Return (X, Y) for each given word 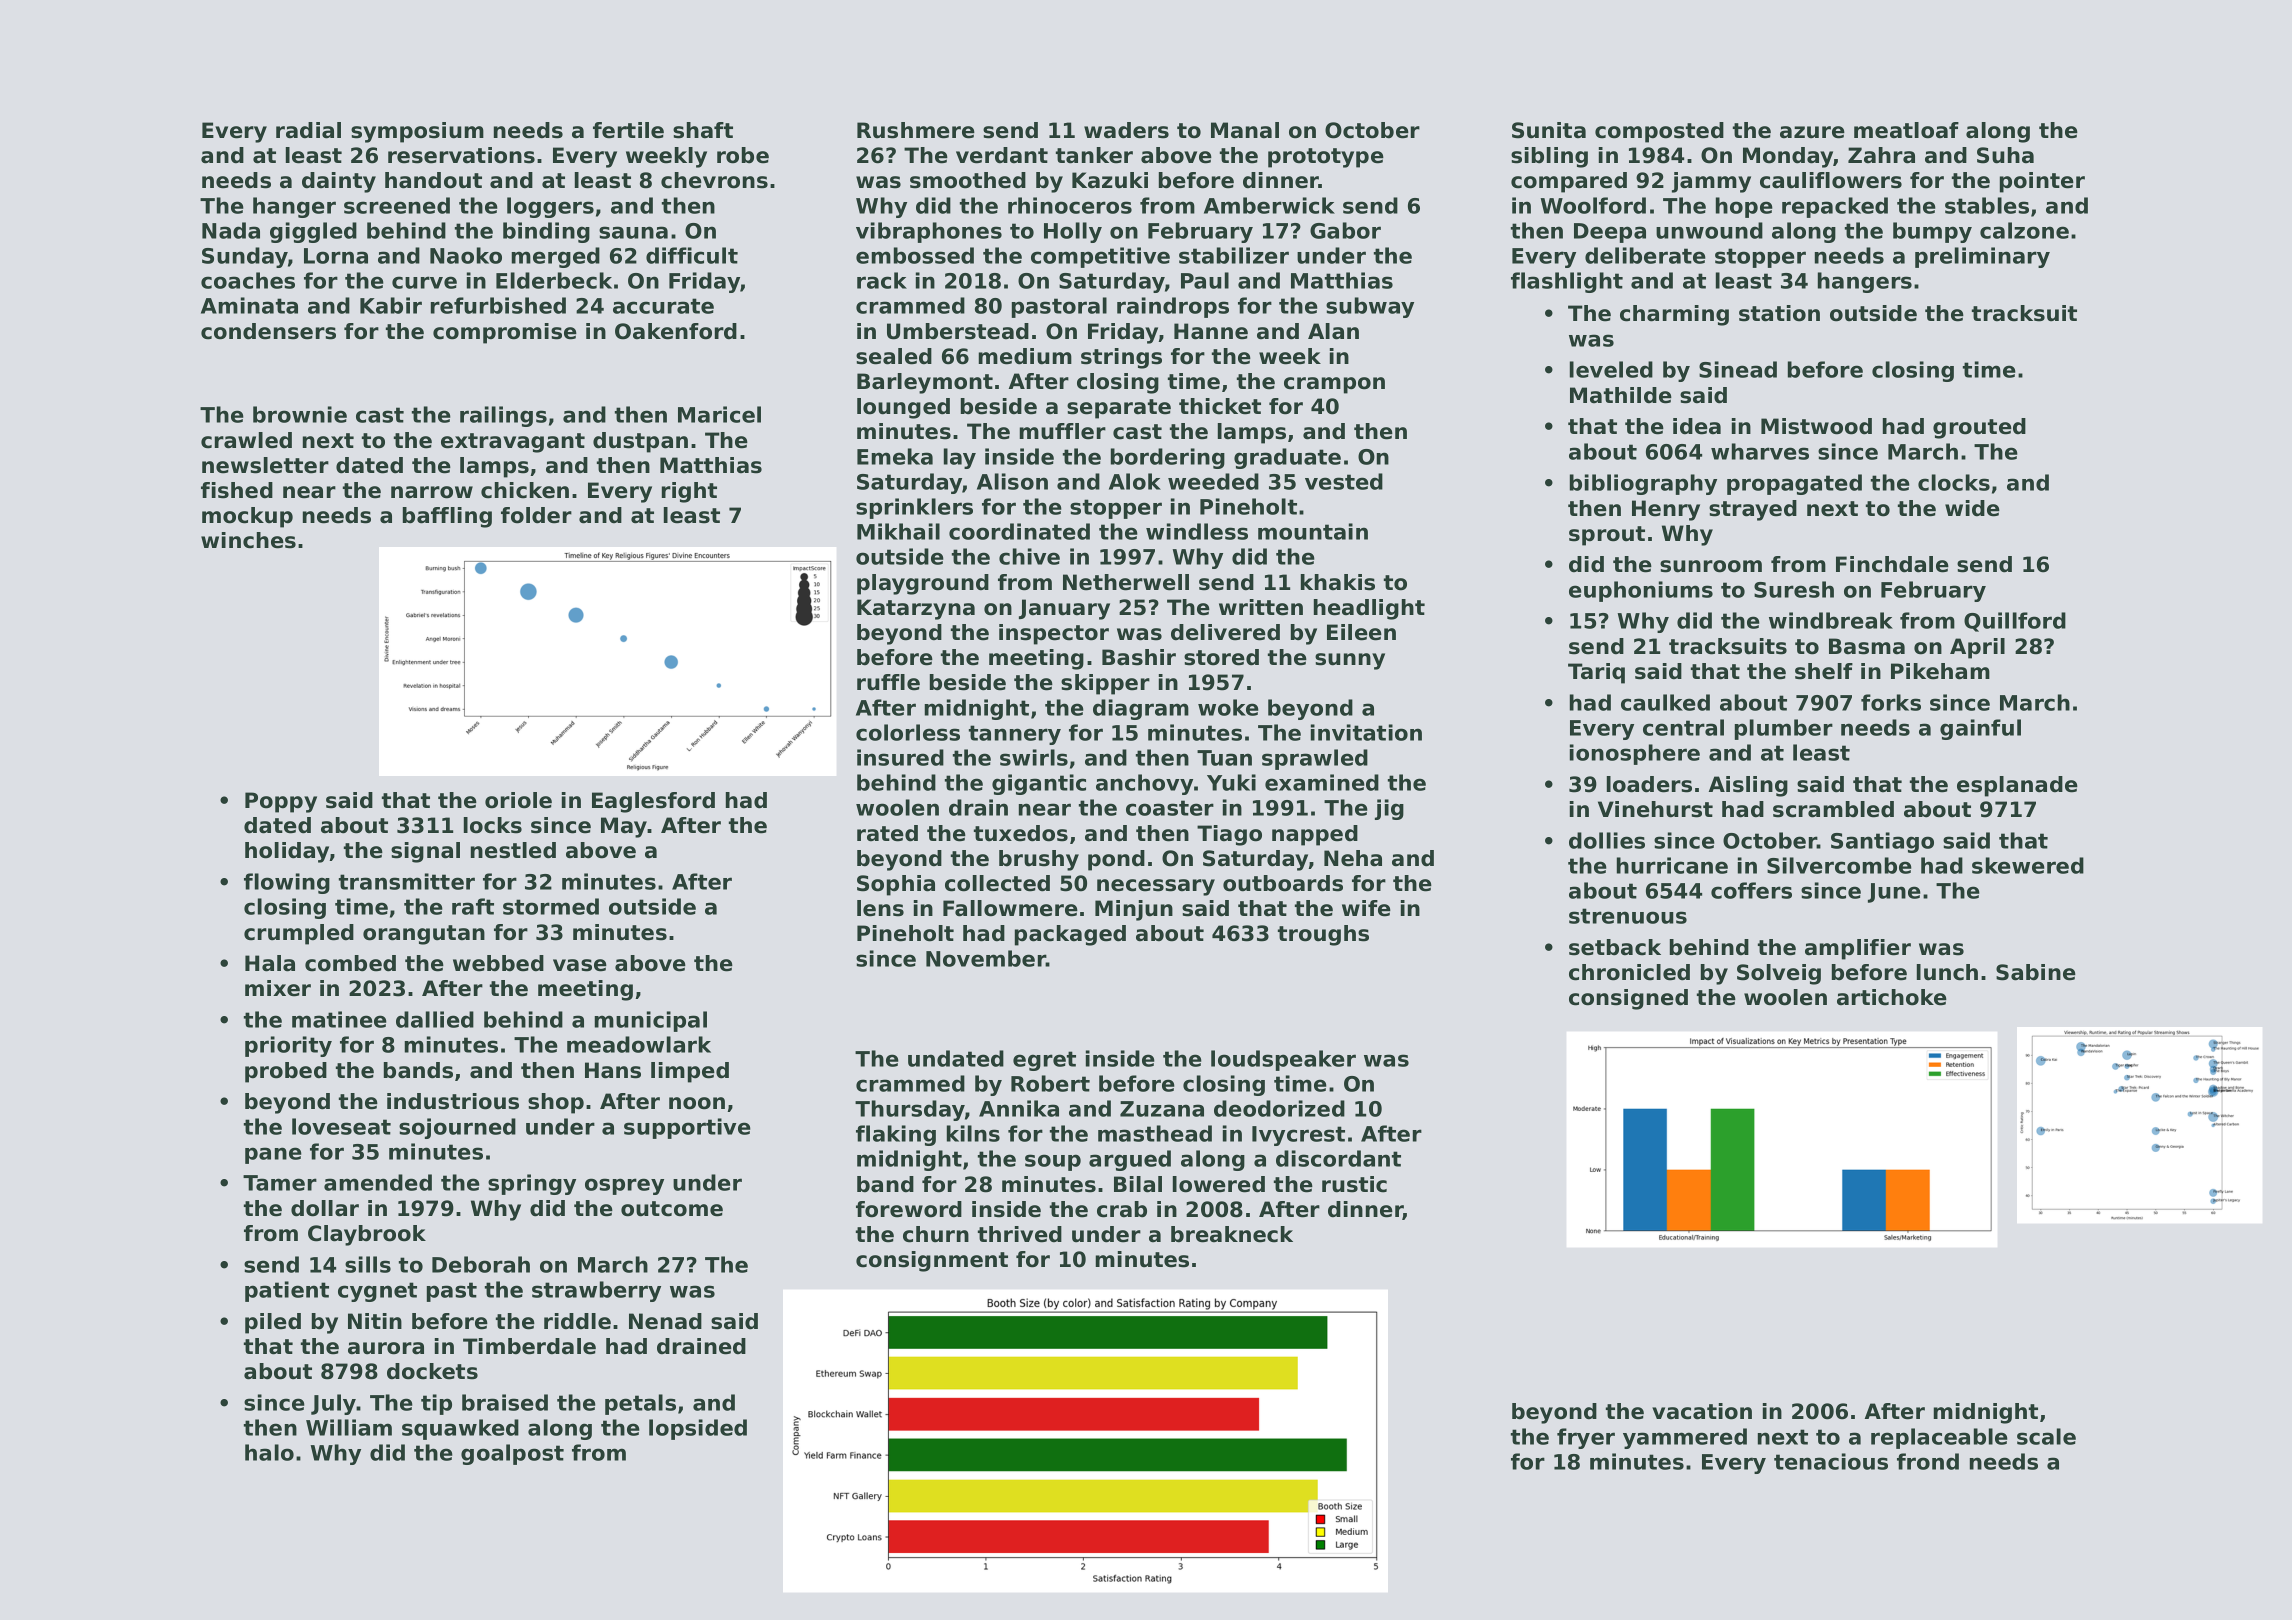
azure (1812, 132)
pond (1116, 860)
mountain (1313, 531)
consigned (1628, 999)
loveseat (341, 1126)
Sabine (2036, 972)
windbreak (1831, 620)
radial (308, 130)
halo (269, 1452)
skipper (1105, 684)
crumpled (299, 934)
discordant (1338, 1158)
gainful (1980, 729)
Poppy (281, 802)
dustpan (640, 442)
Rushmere (916, 130)
